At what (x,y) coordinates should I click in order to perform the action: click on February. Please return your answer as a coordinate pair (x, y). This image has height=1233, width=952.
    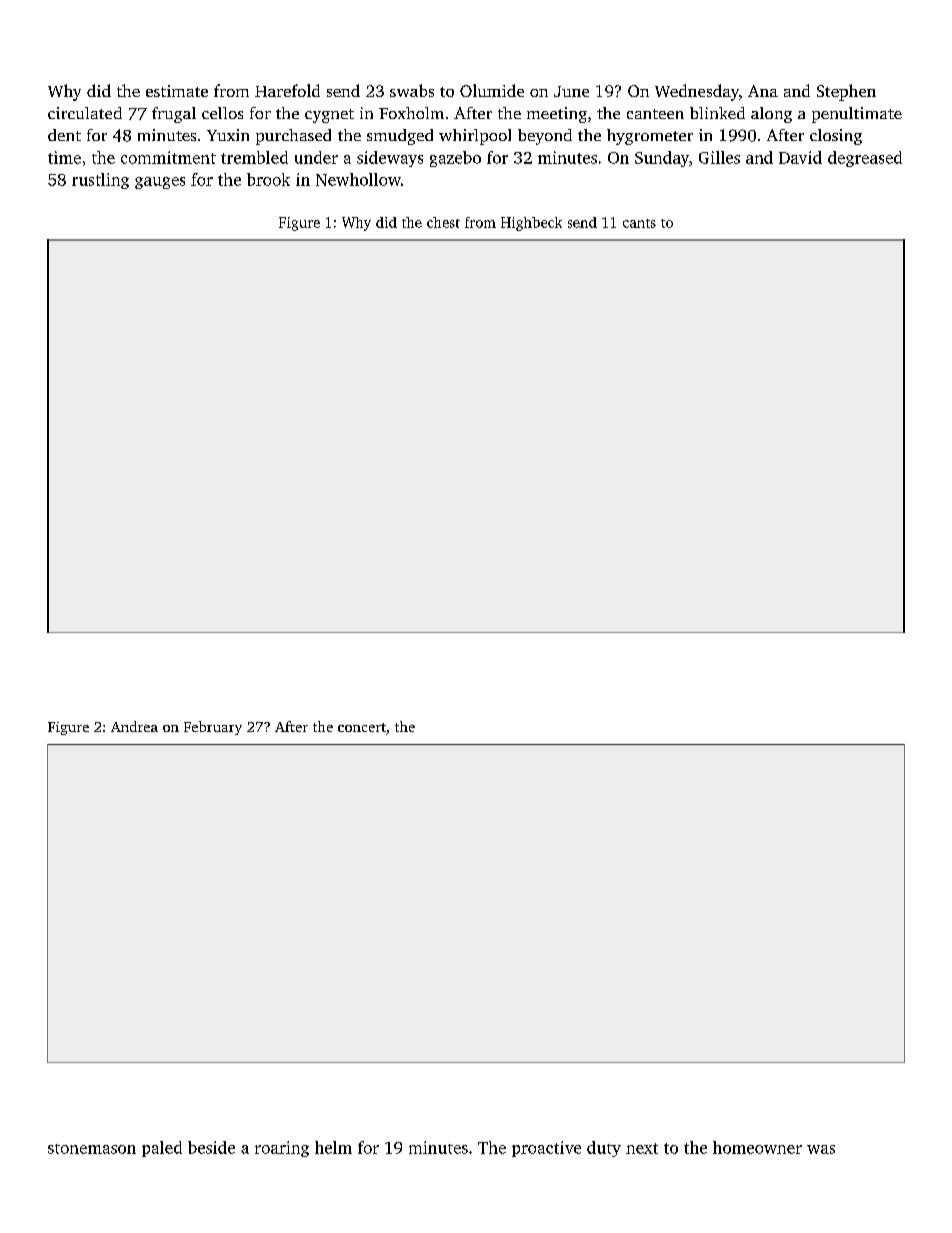
    Looking at the image, I should click on (213, 728).
